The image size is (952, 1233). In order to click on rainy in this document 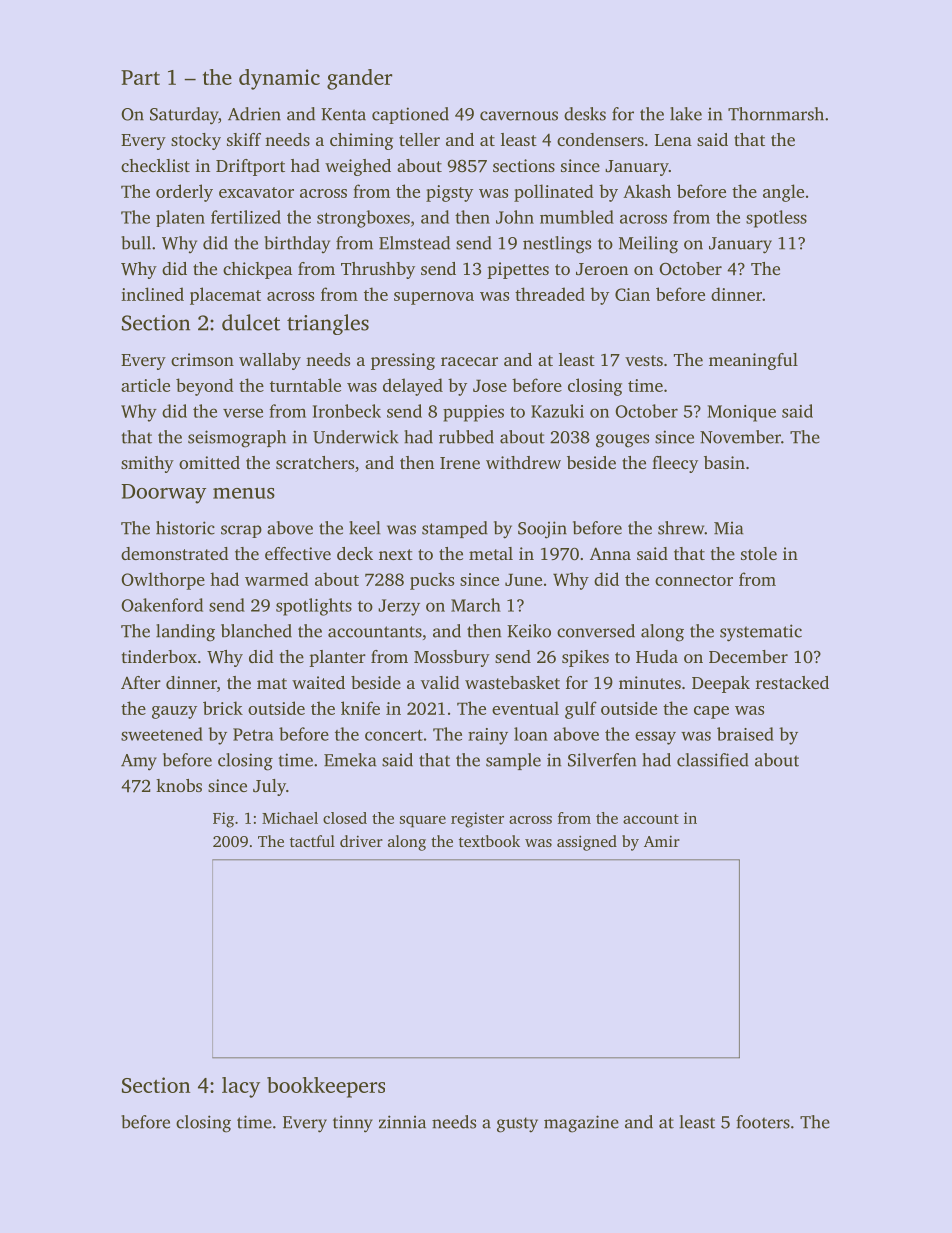, I will do `click(488, 736)`.
